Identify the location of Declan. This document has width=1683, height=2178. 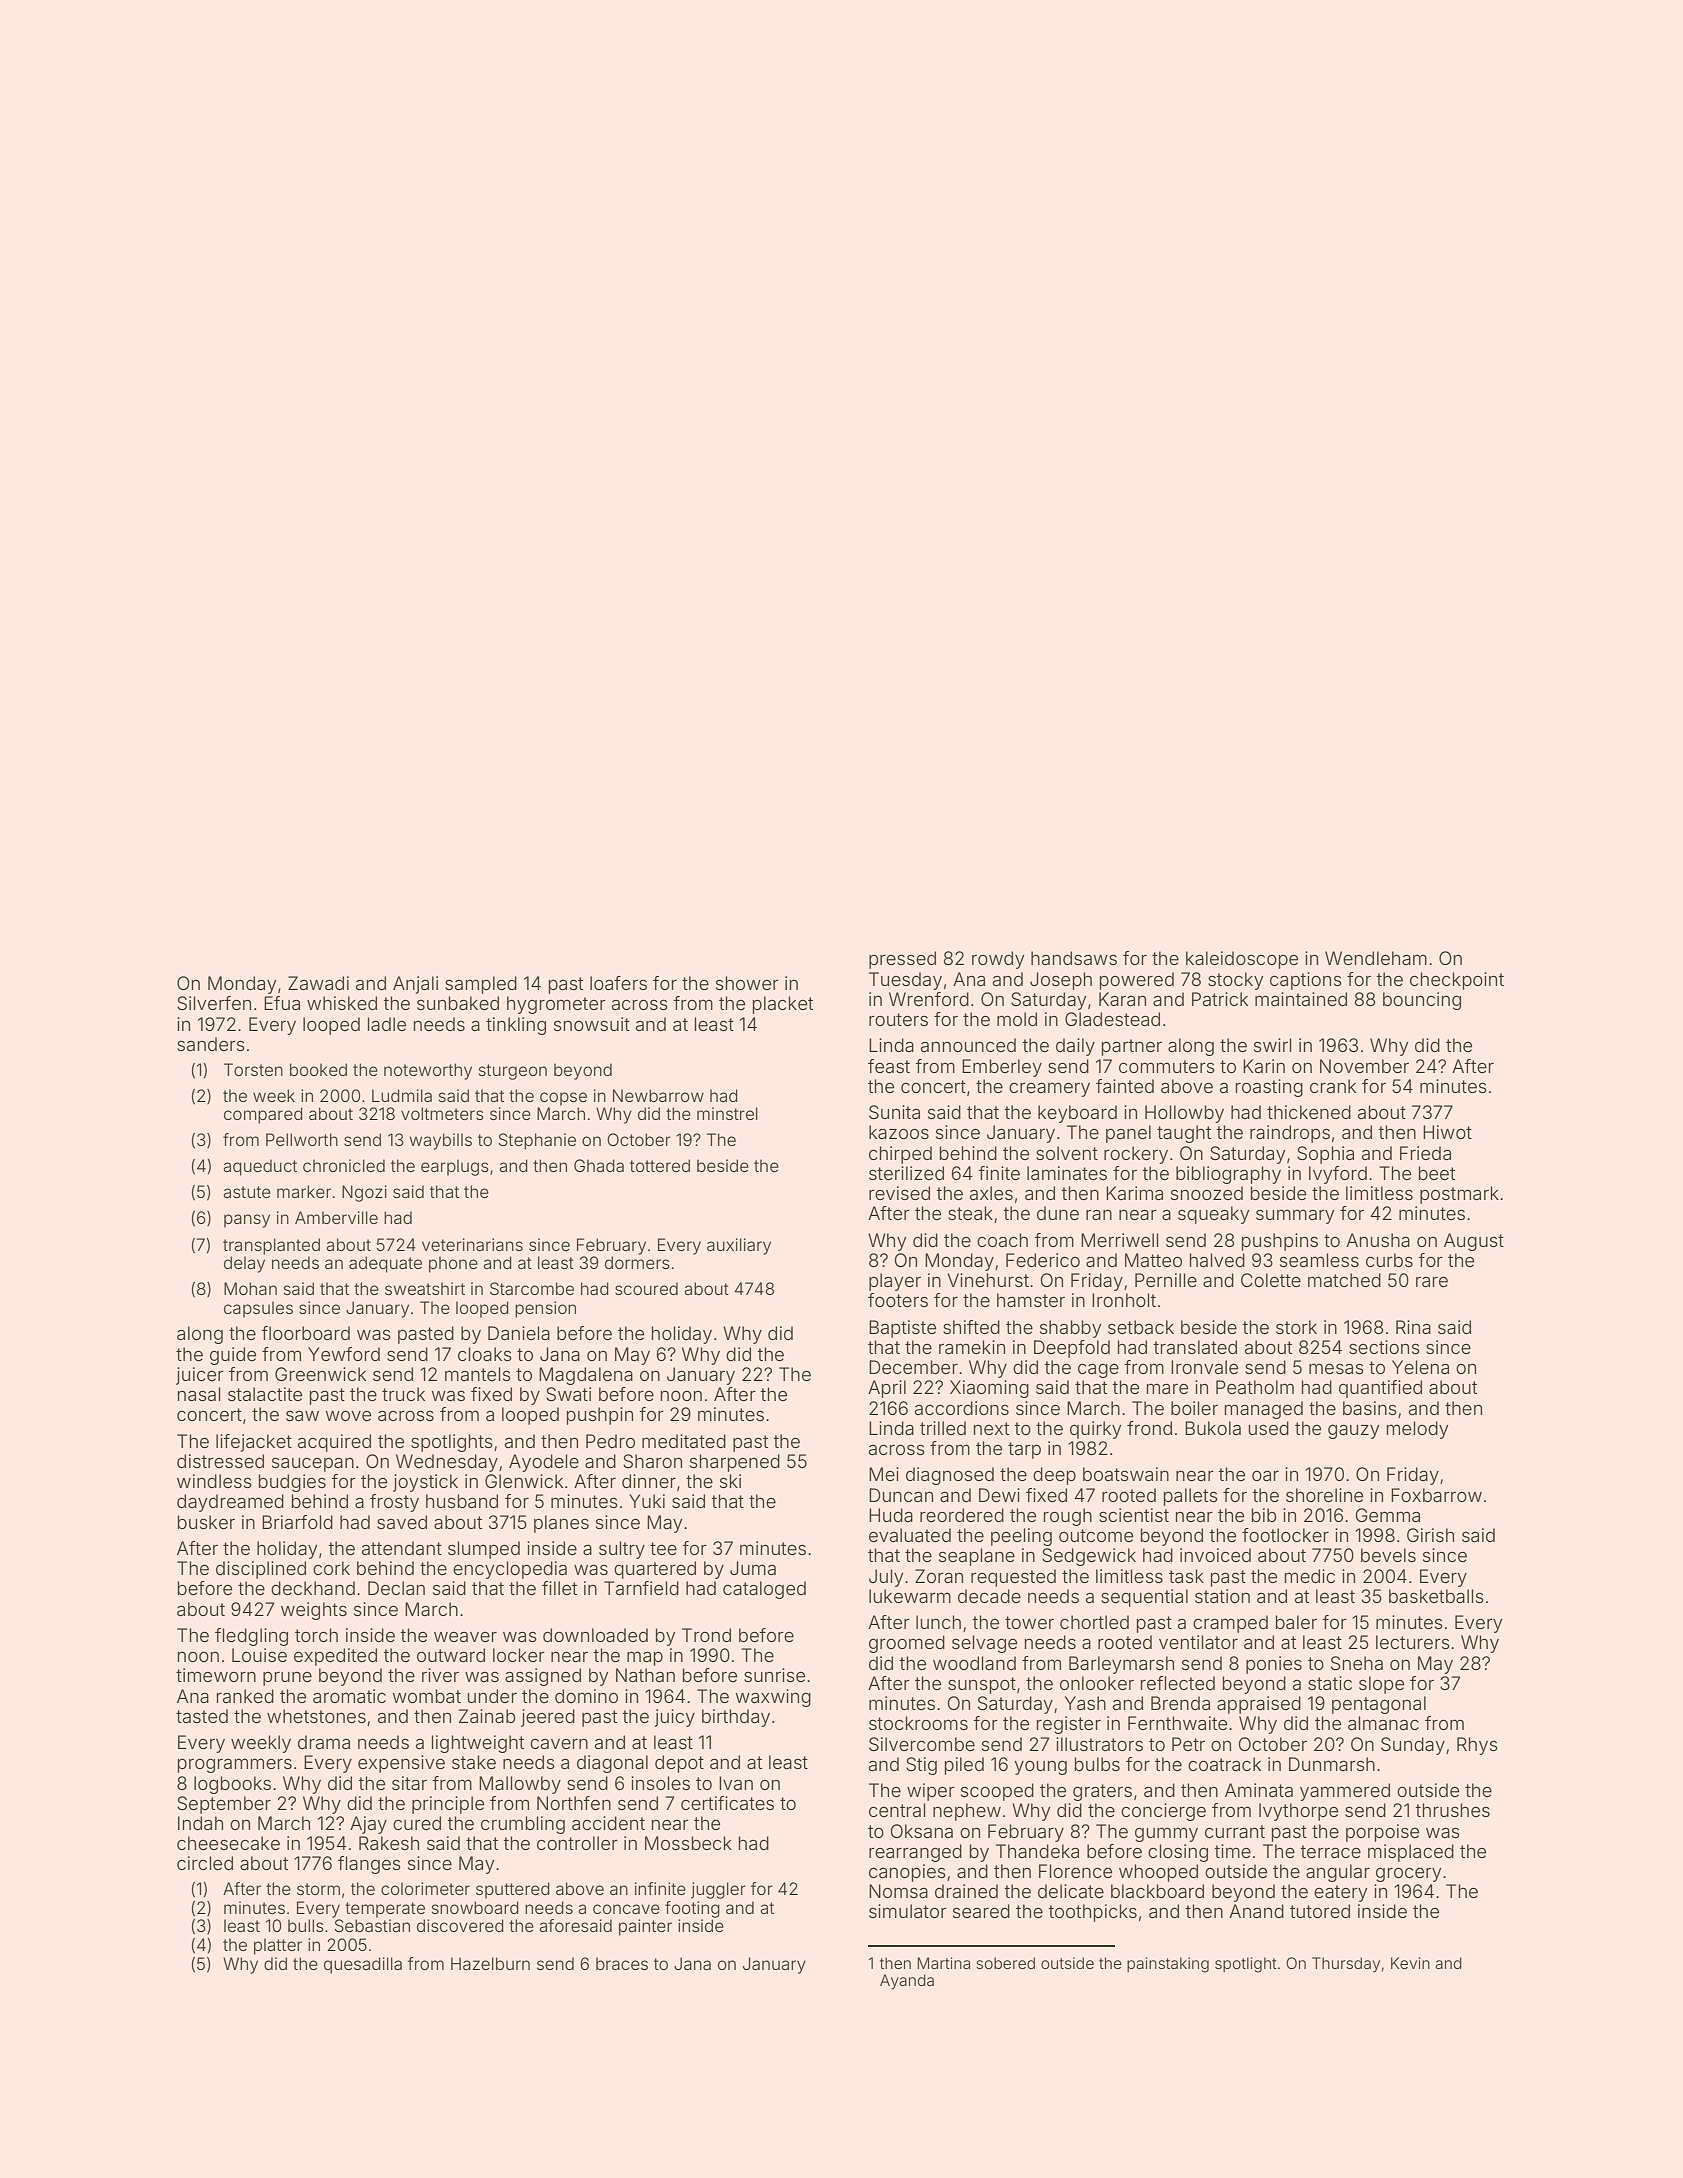
(396, 1588).
